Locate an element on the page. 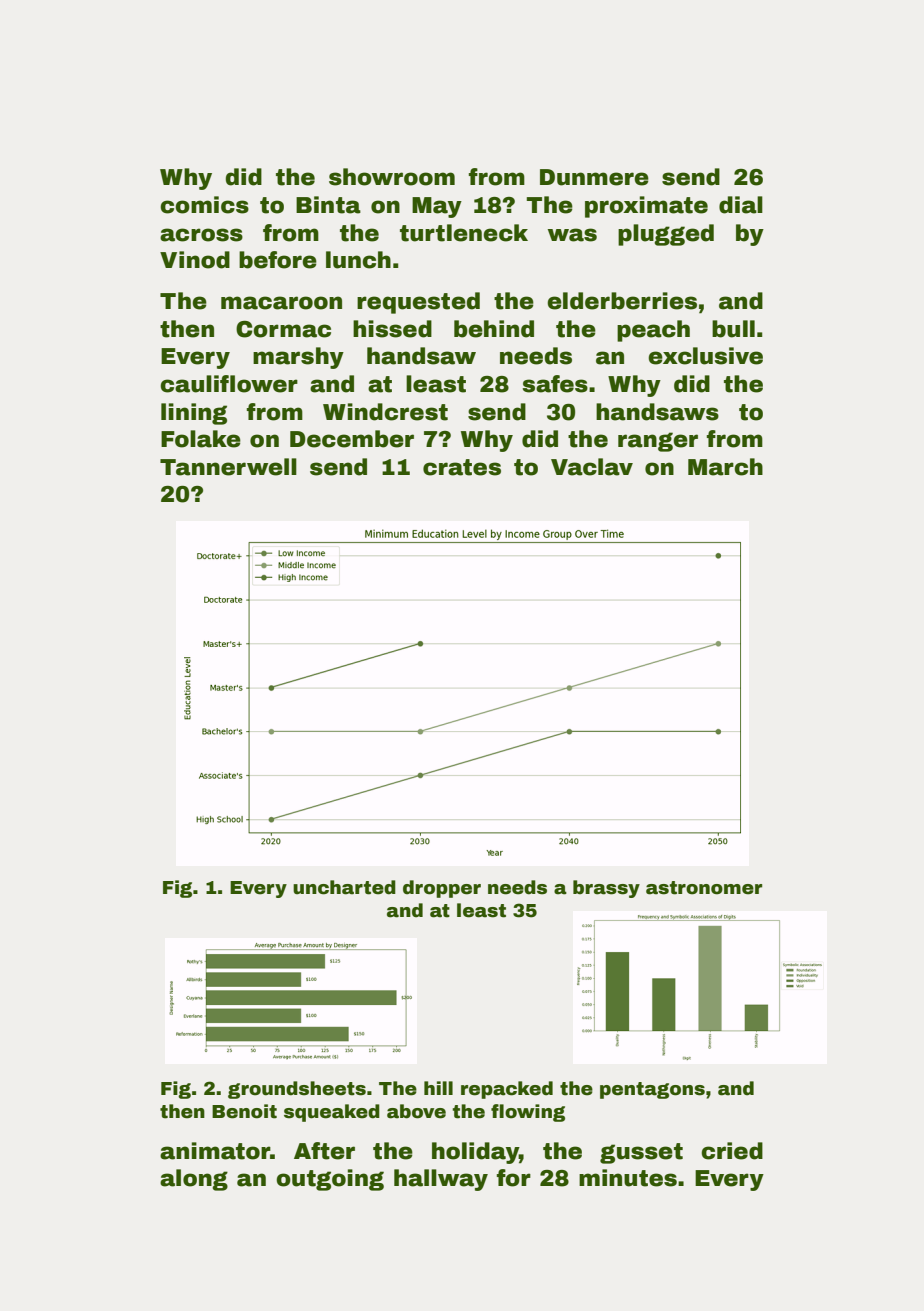 This document has width=924, height=1311. Tannerwell is located at coordinates (228, 467).
